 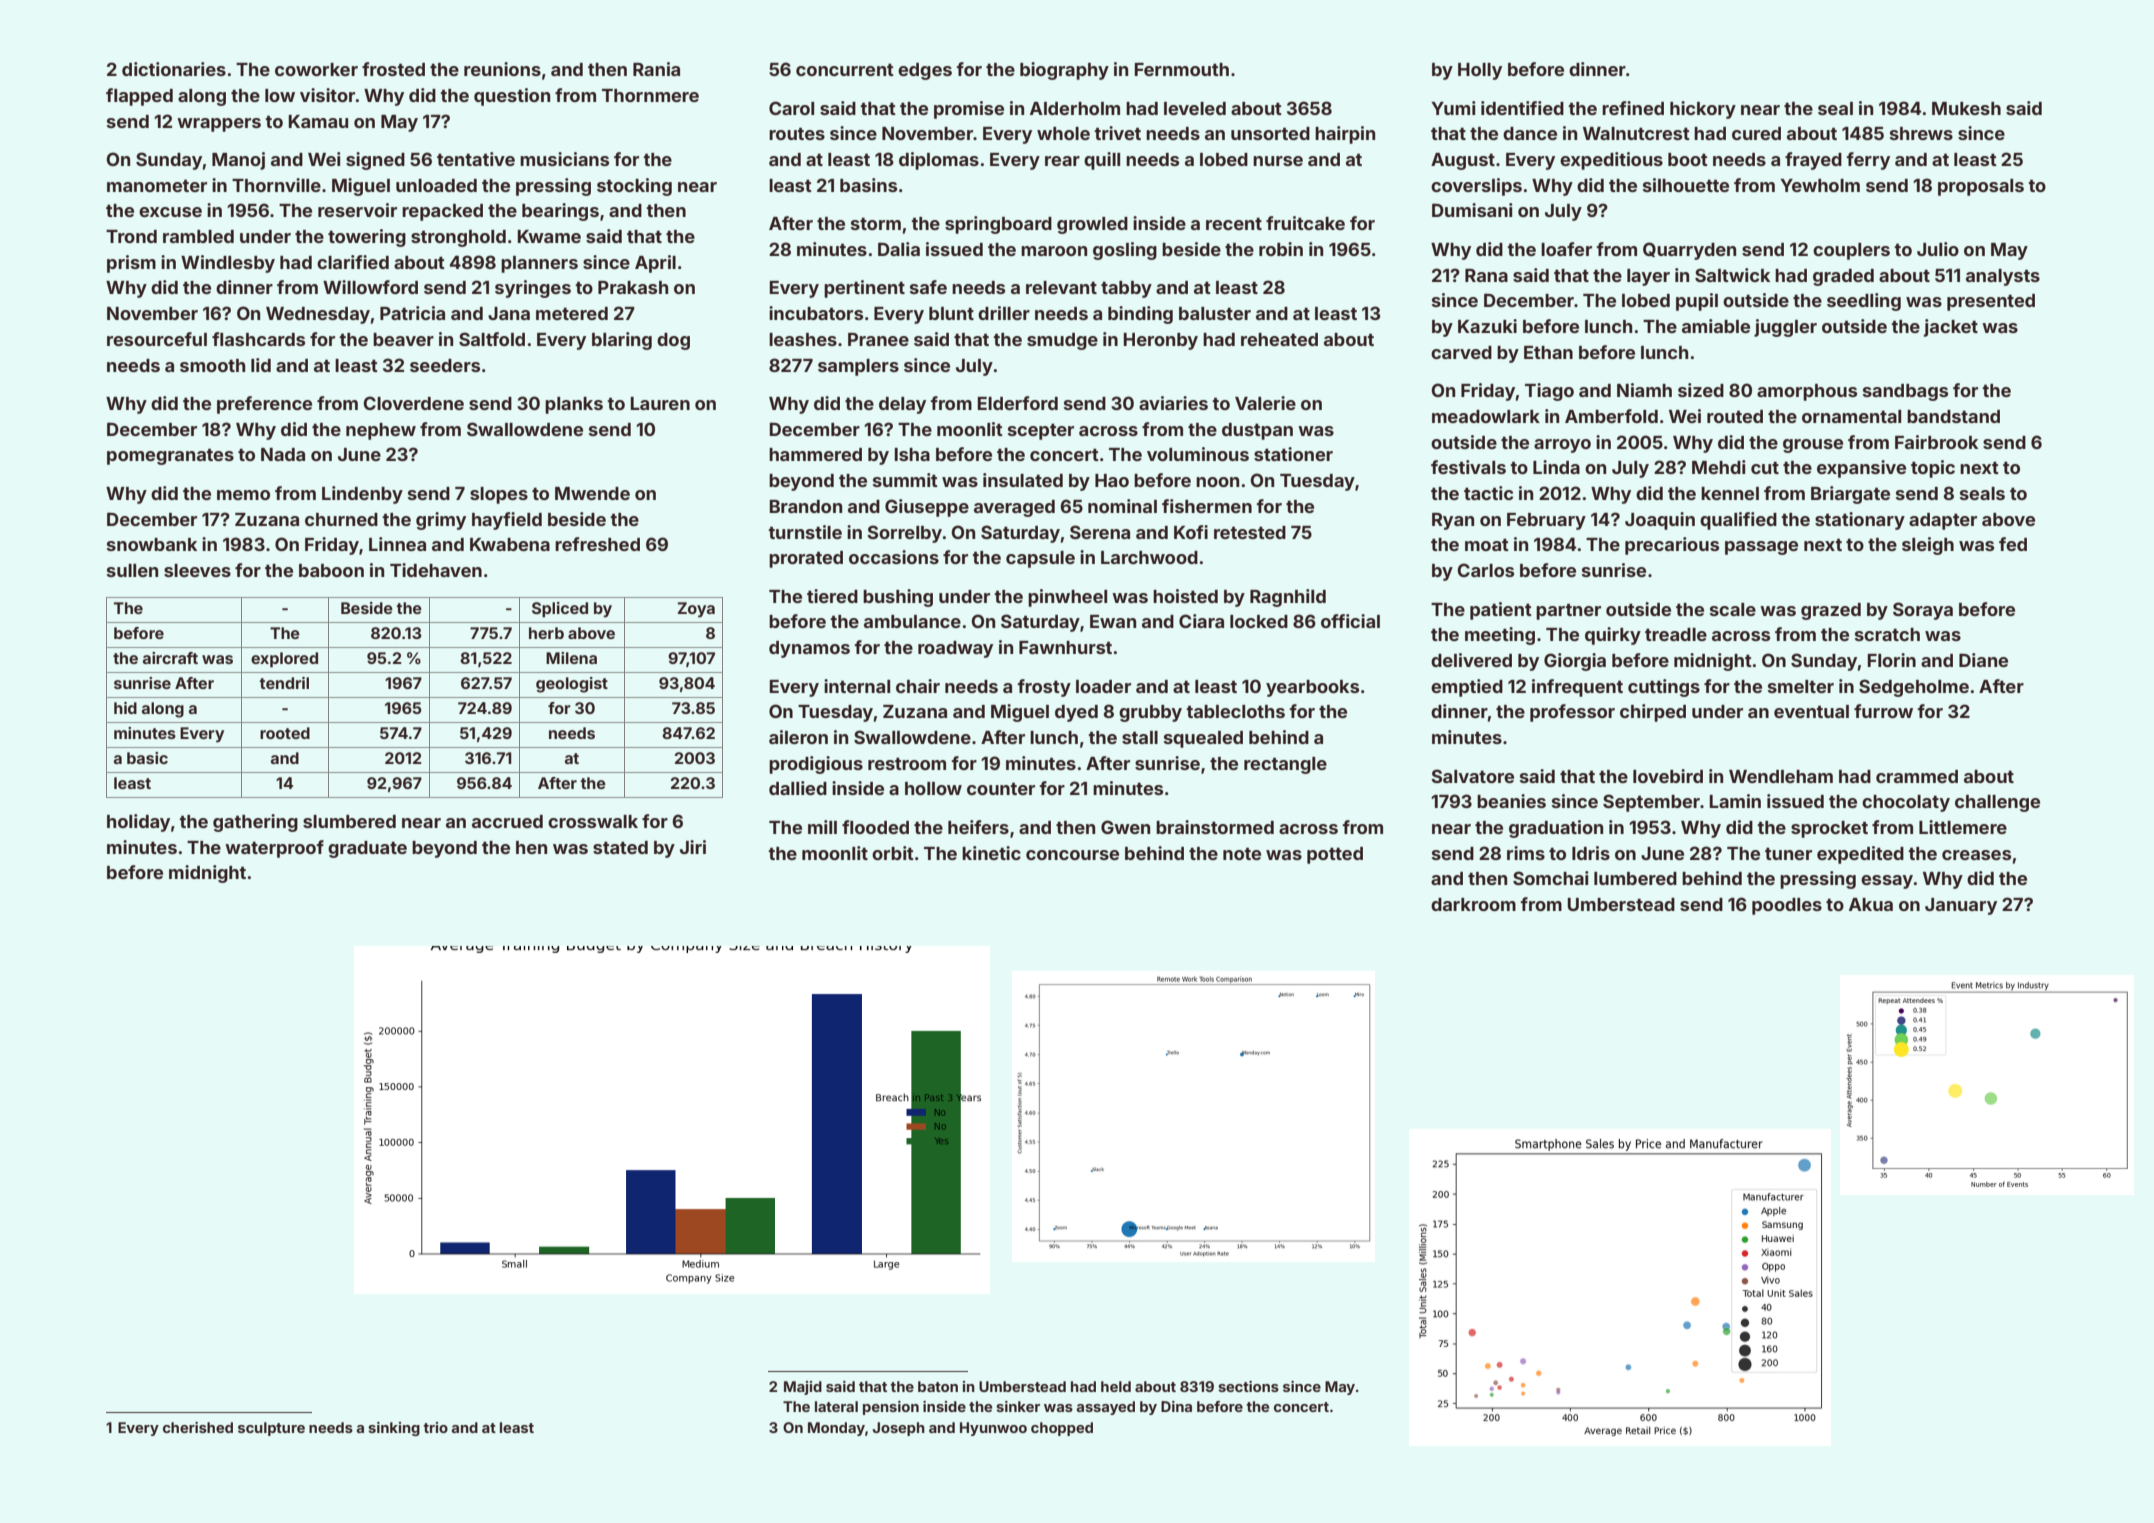 I want to click on reunions, so click(x=502, y=69).
